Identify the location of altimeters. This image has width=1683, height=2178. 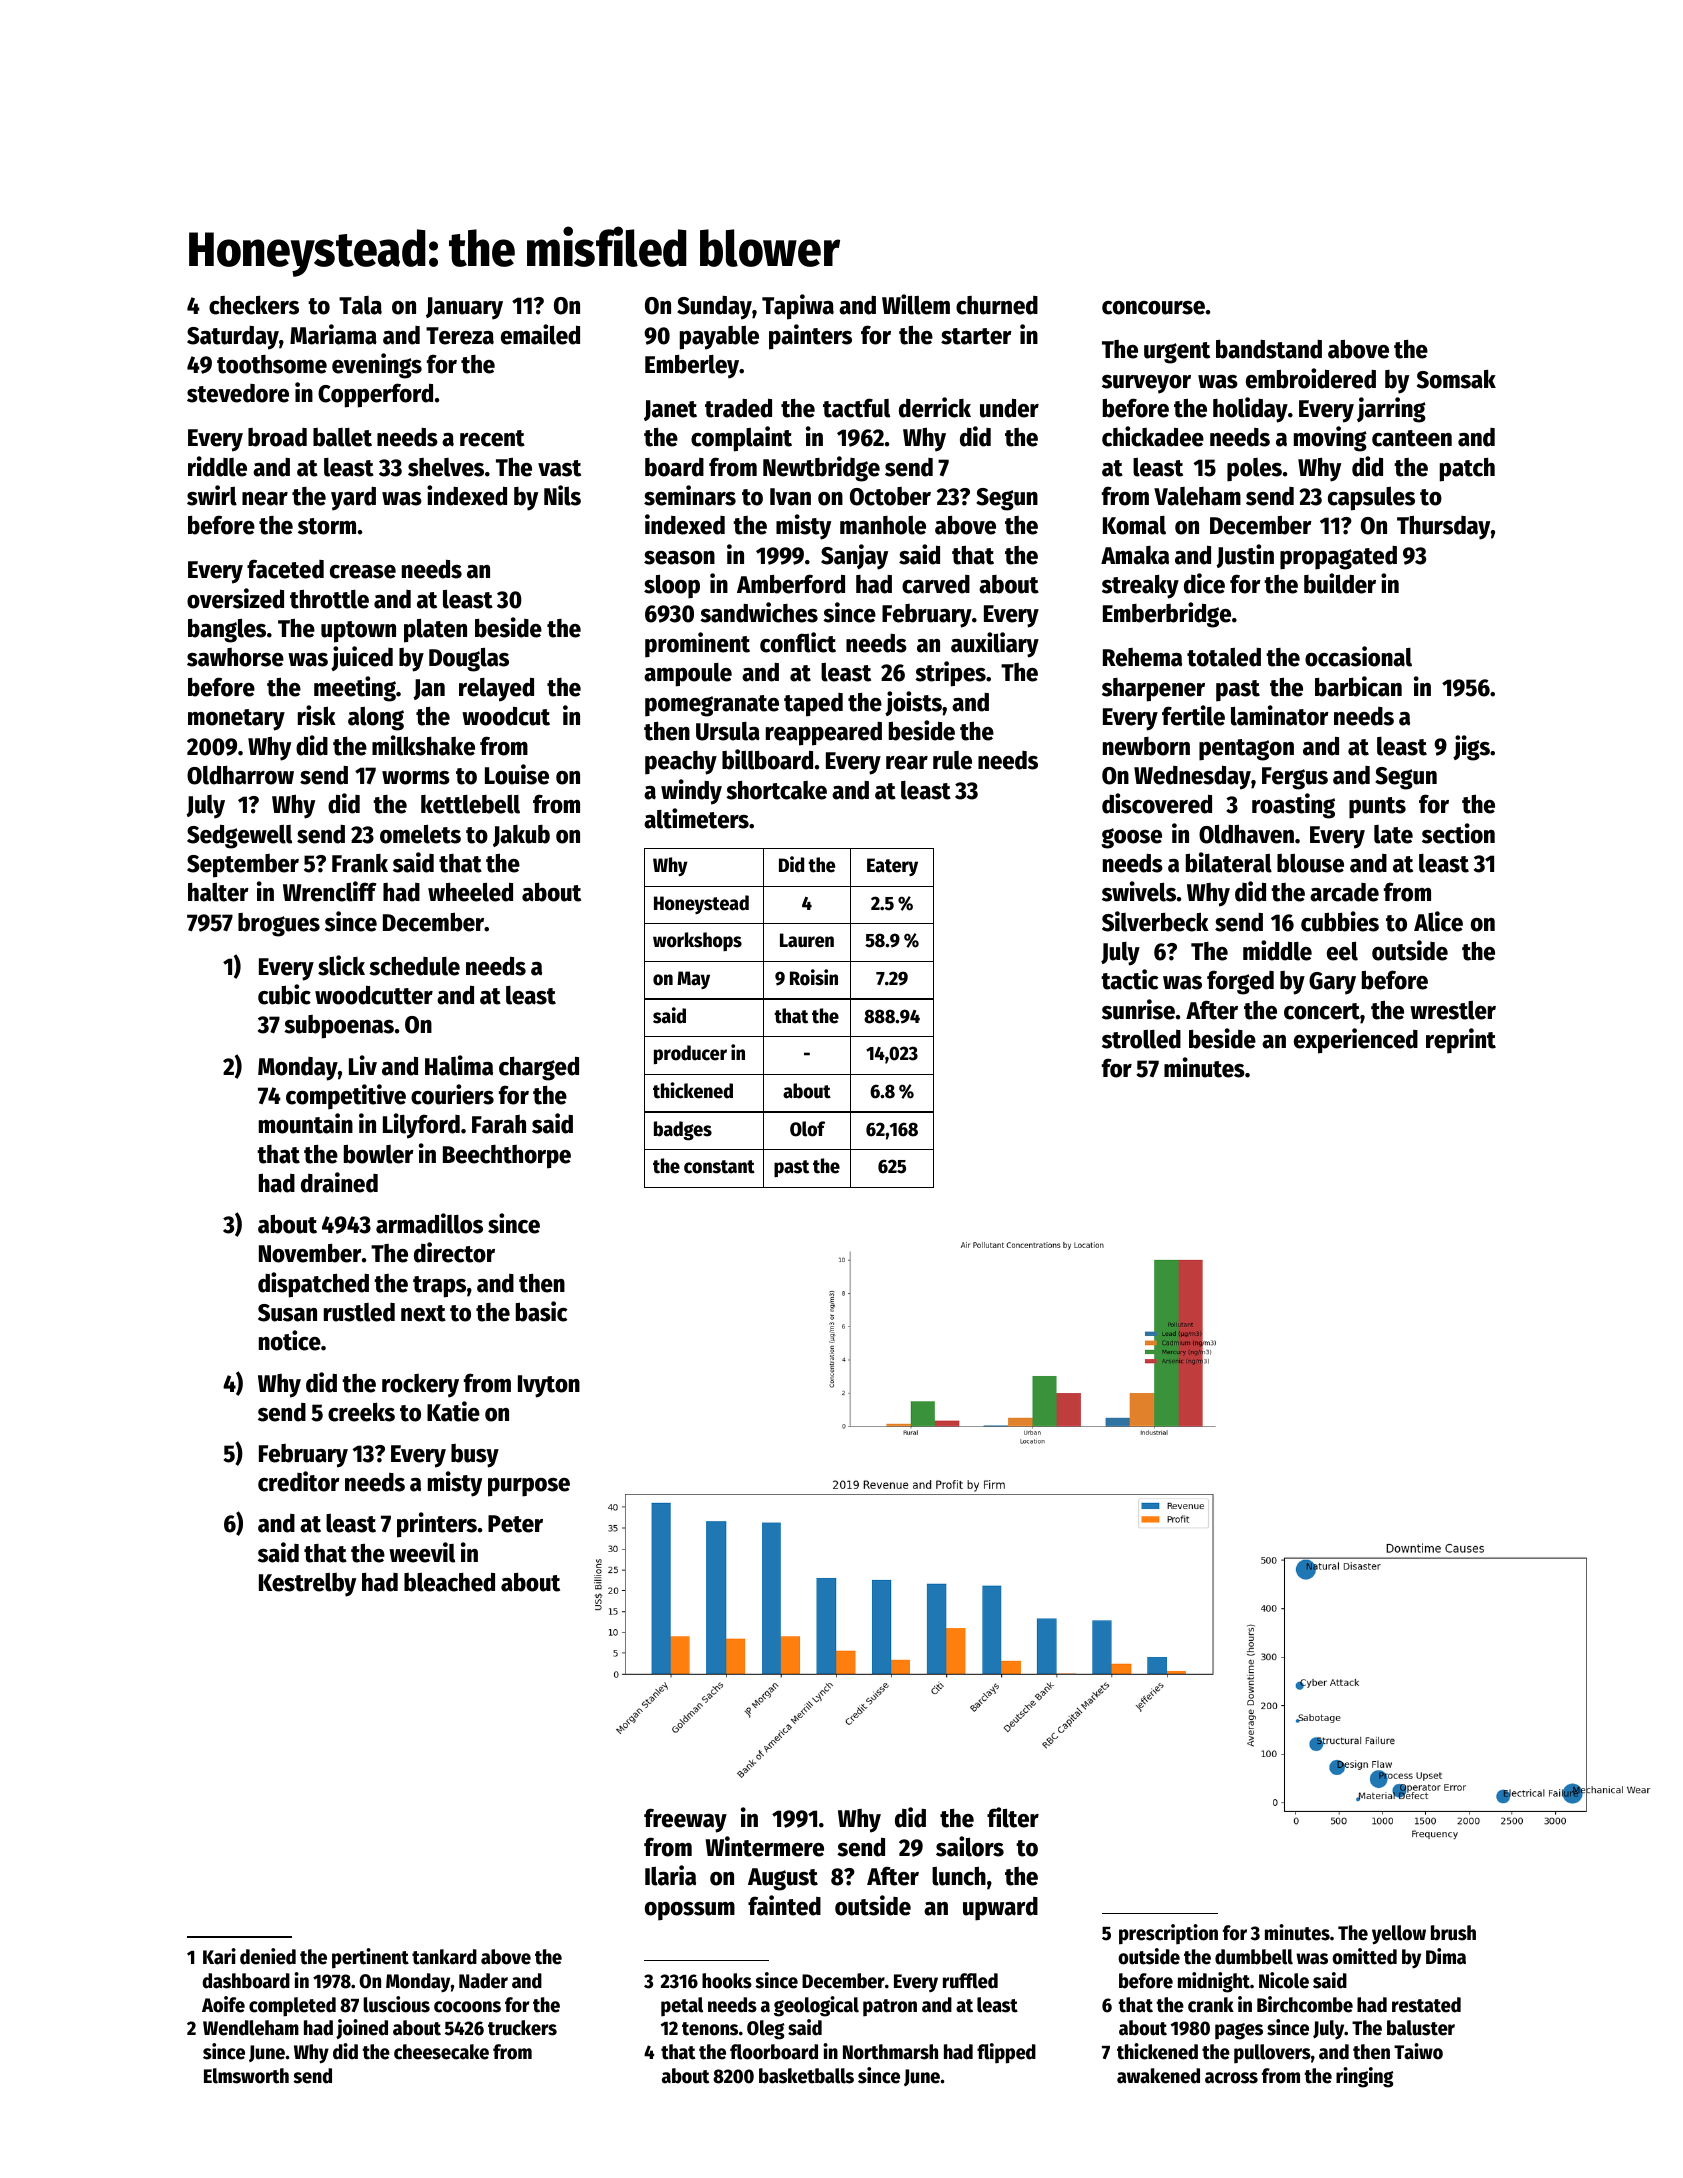
(696, 818).
